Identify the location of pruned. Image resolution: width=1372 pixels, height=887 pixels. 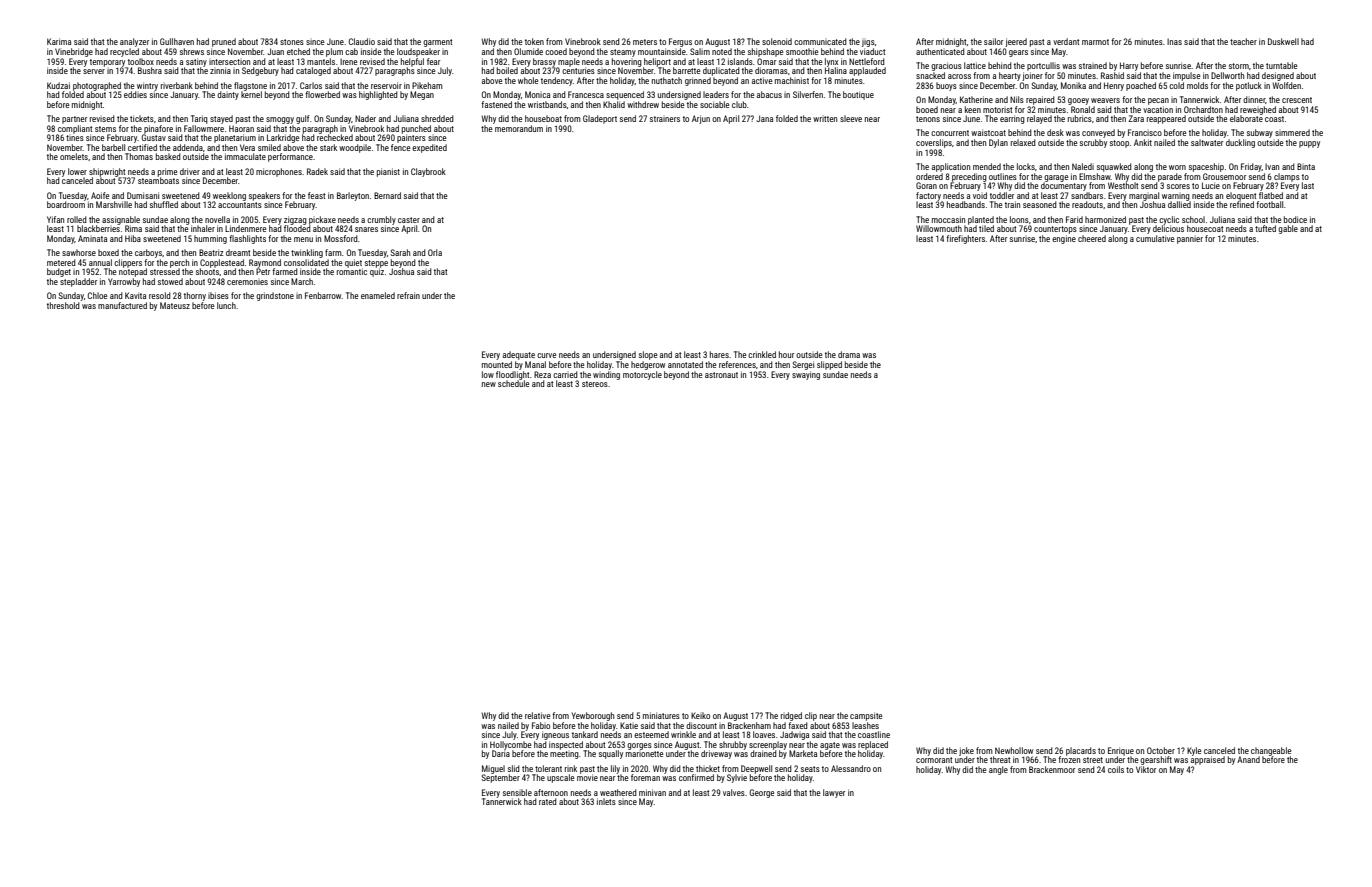
(224, 42).
